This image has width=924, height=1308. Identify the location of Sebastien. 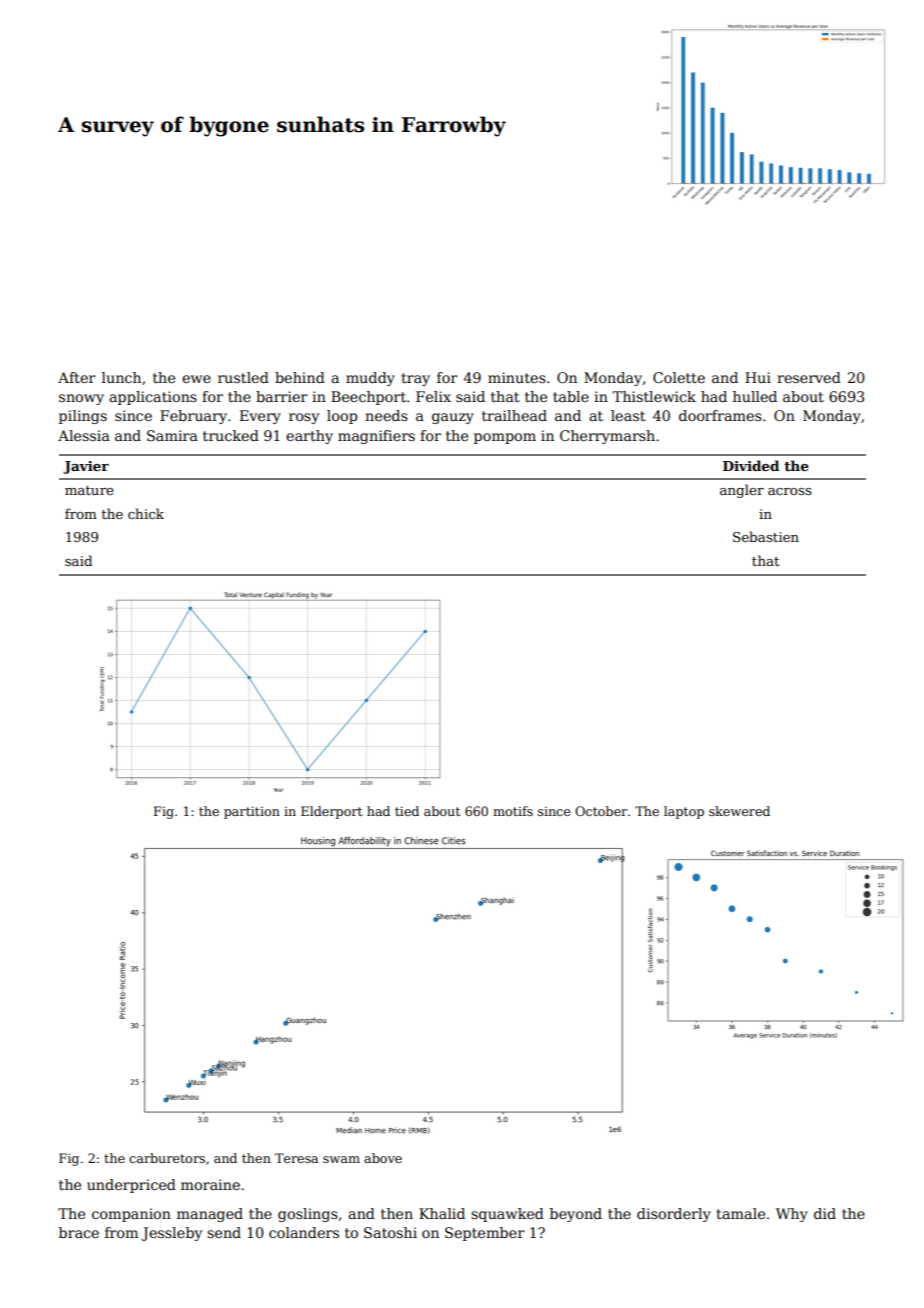
(766, 536).
